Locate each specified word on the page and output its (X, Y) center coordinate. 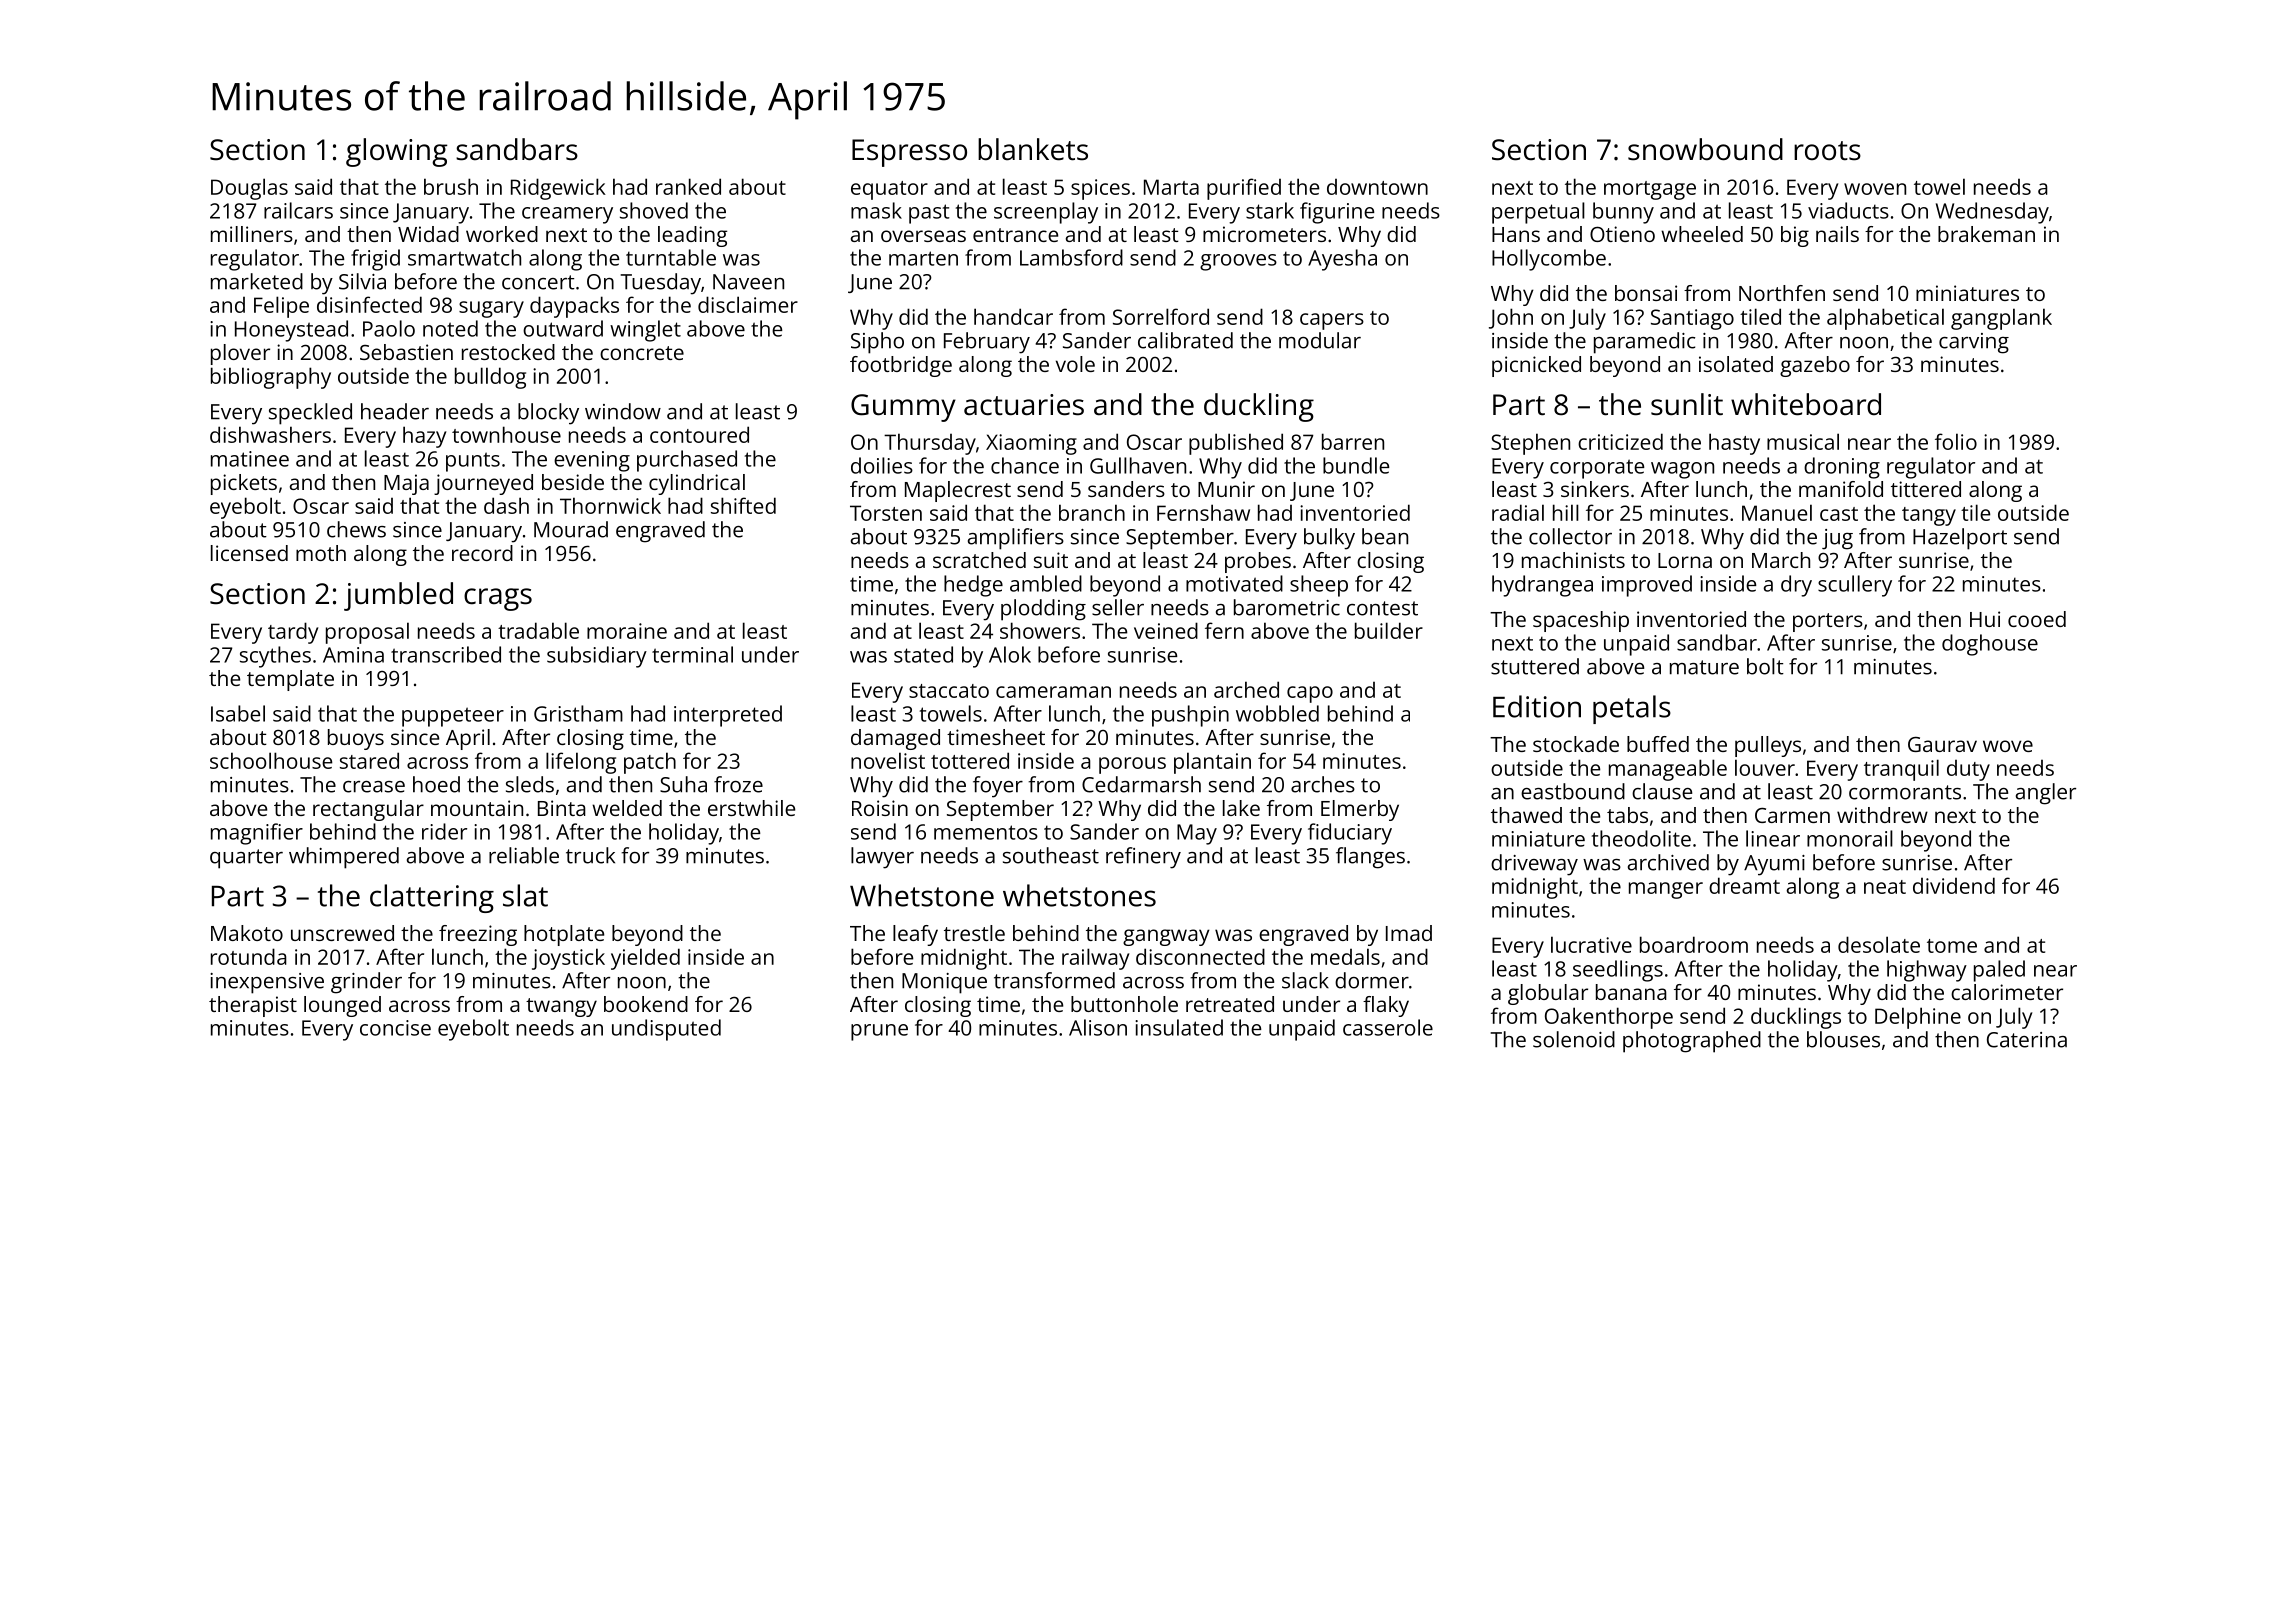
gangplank (2001, 319)
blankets (1033, 149)
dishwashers (270, 434)
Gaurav (1942, 744)
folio (1956, 441)
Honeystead (291, 331)
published (1236, 444)
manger (1666, 890)
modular (1320, 340)
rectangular (368, 810)
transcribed (446, 654)
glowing (397, 152)
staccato (949, 691)
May (1197, 834)
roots (1827, 151)
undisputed (666, 1030)
